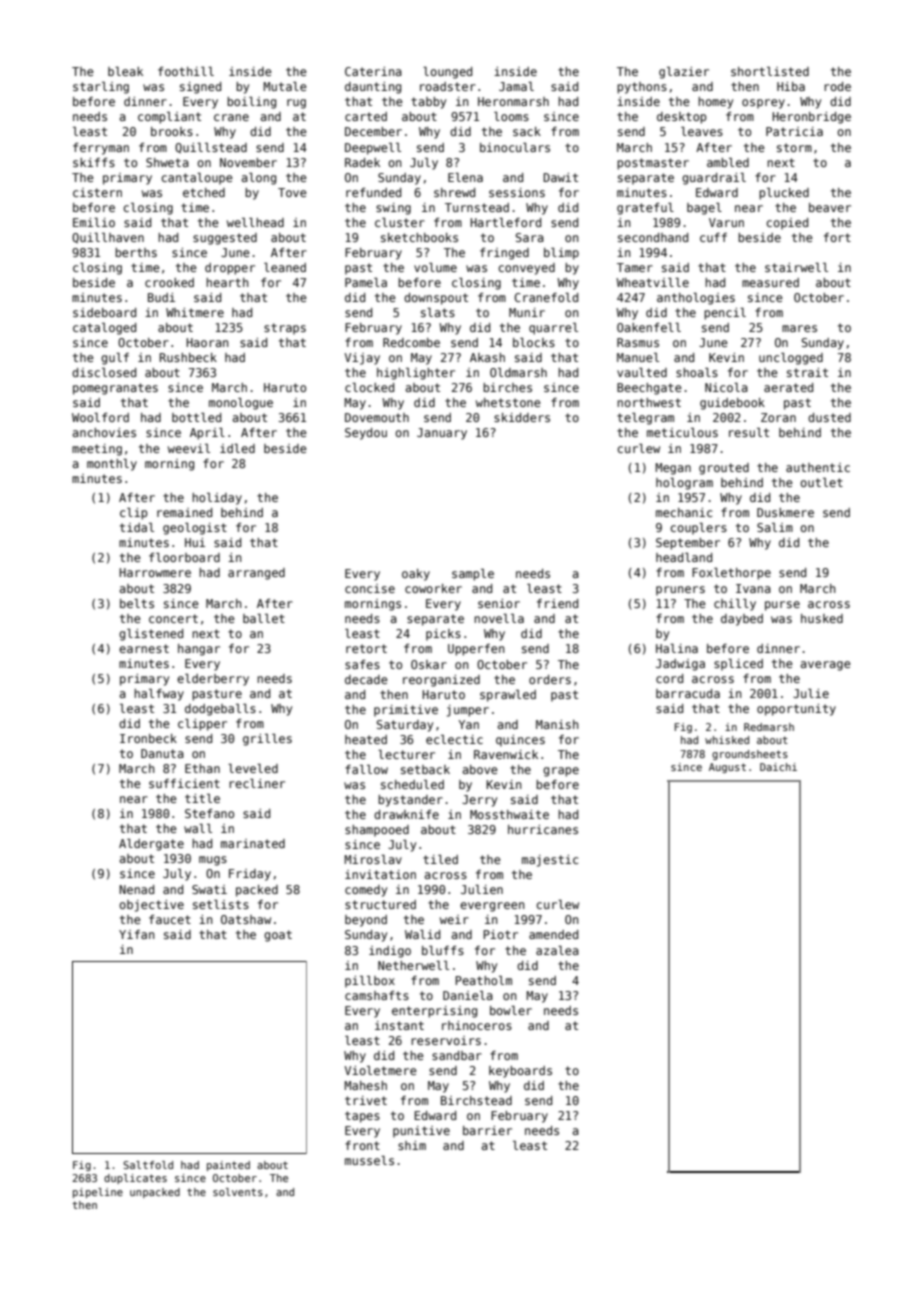 Image resolution: width=924 pixels, height=1308 pixels. What do you see at coordinates (487, 1130) in the document?
I see `barrier` at bounding box center [487, 1130].
